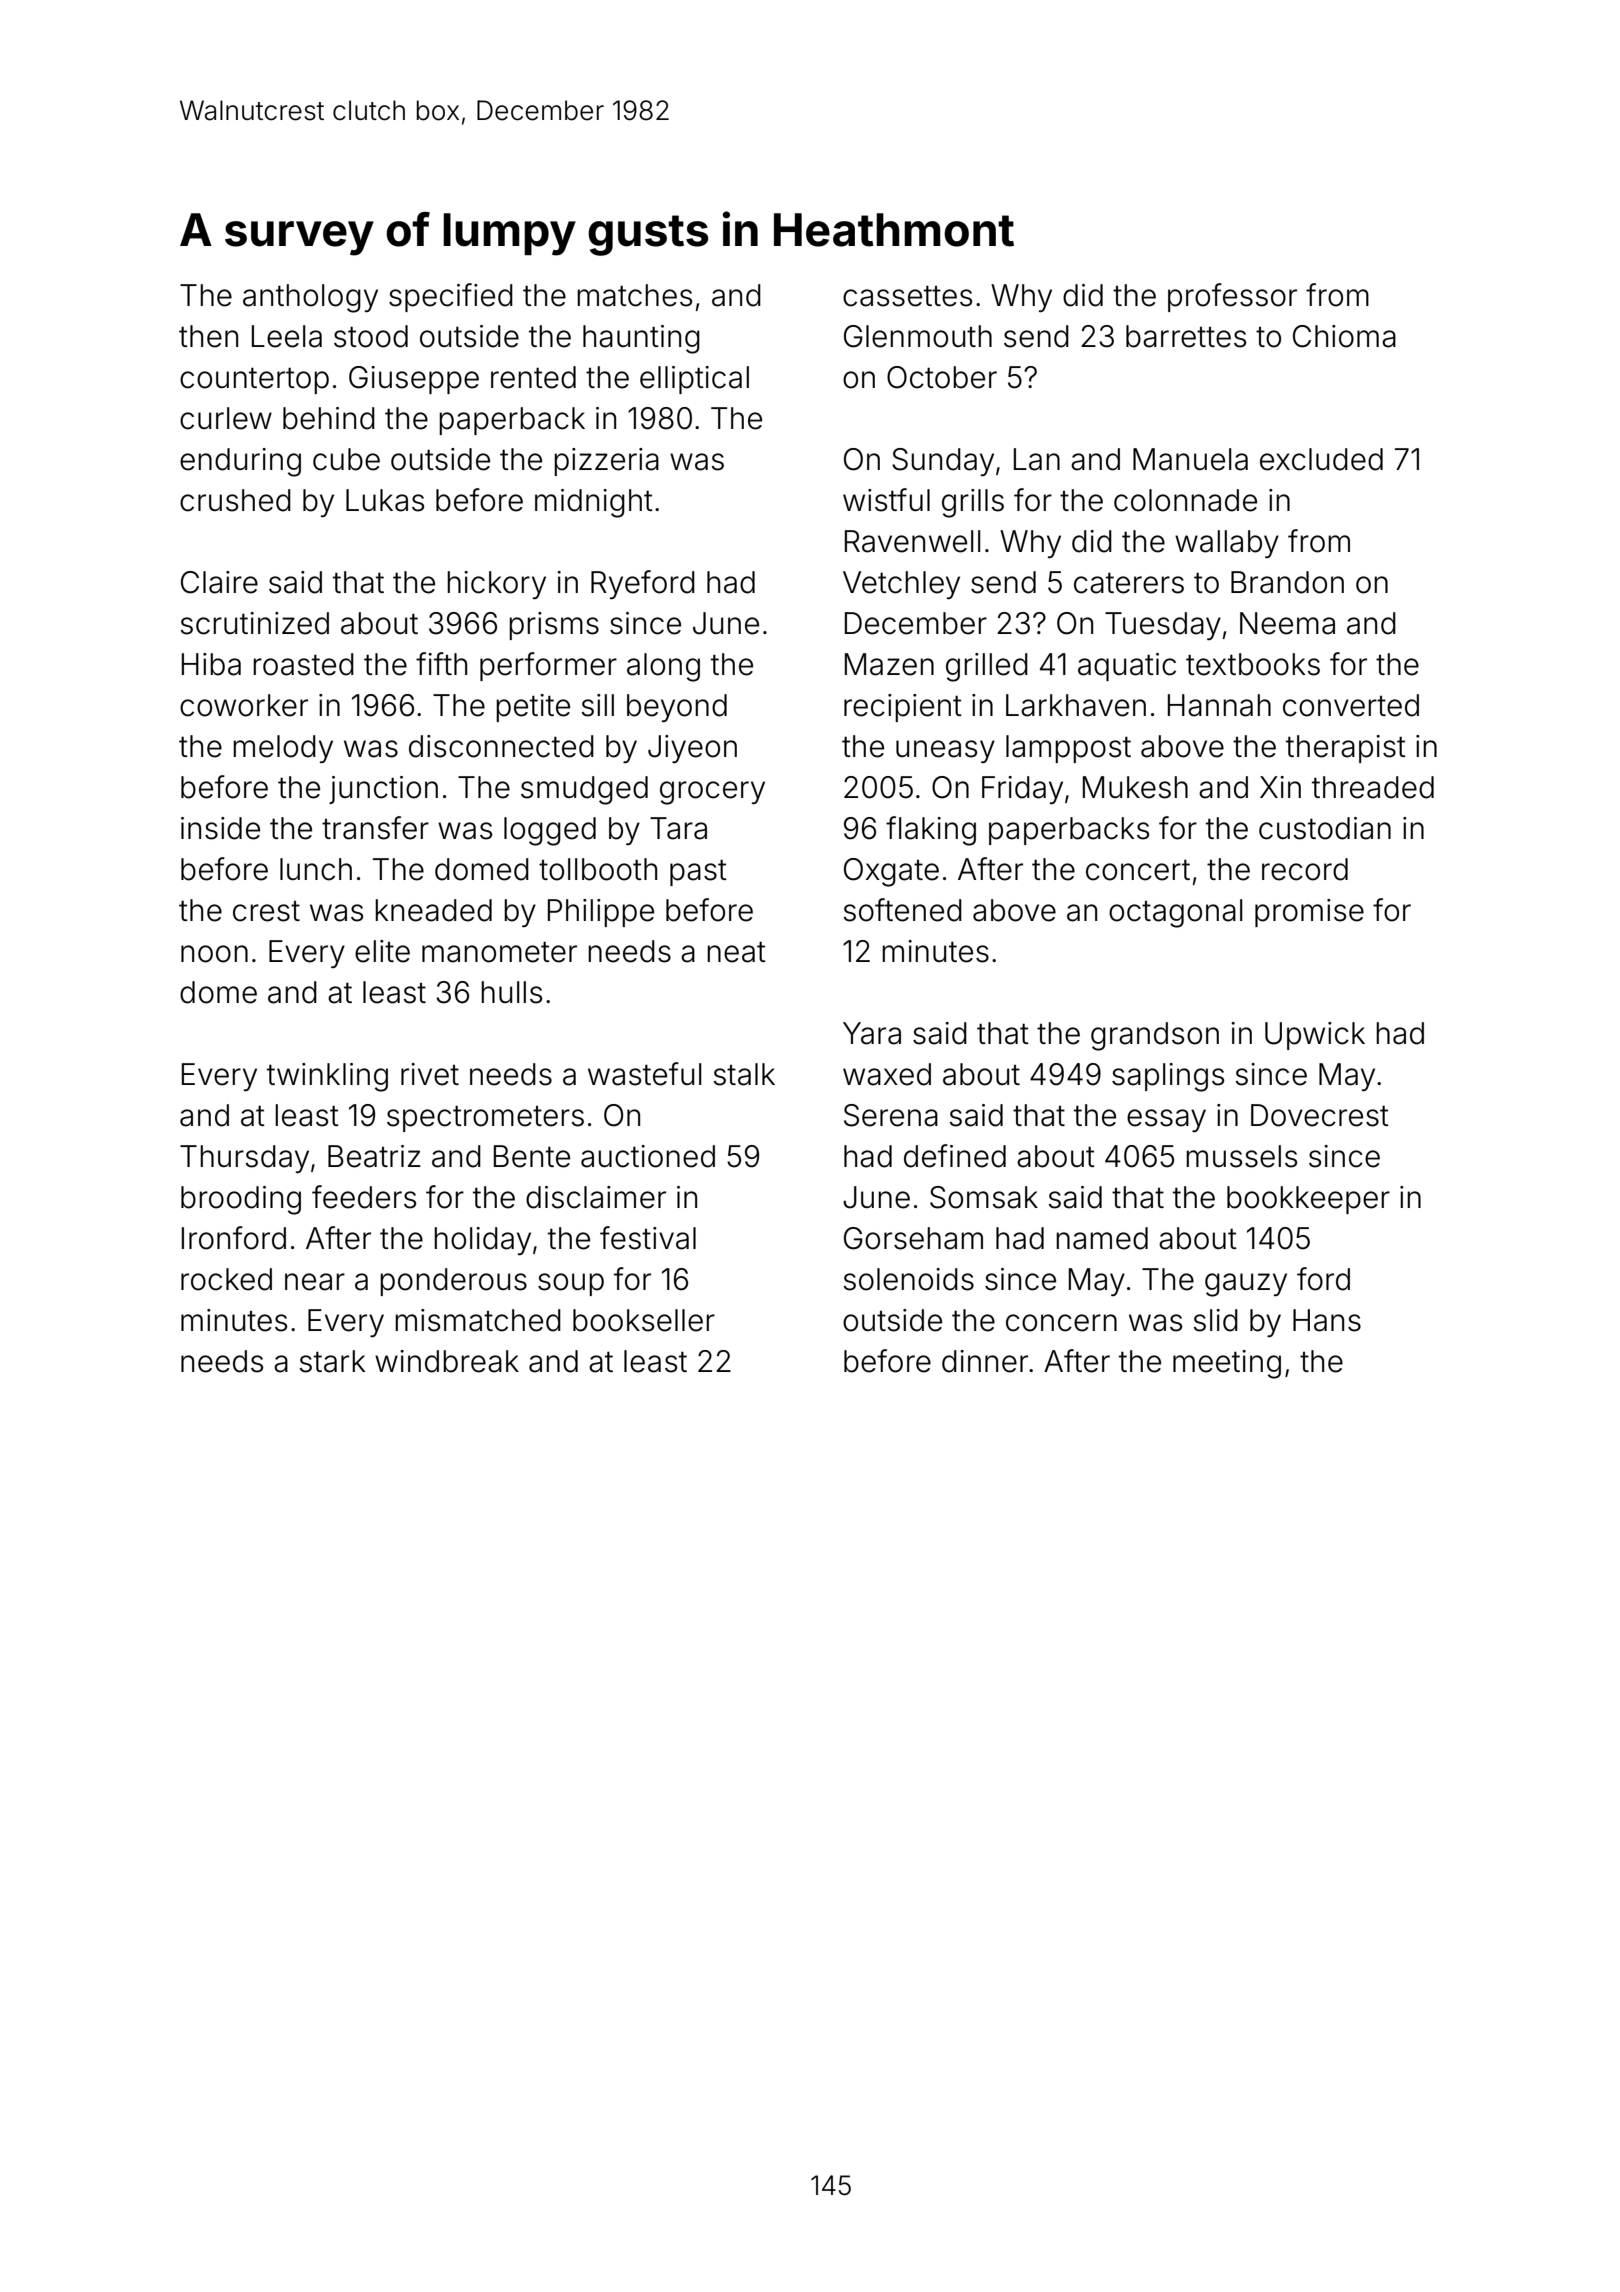  What do you see at coordinates (478, 1320) in the page?
I see `mismatched` at bounding box center [478, 1320].
